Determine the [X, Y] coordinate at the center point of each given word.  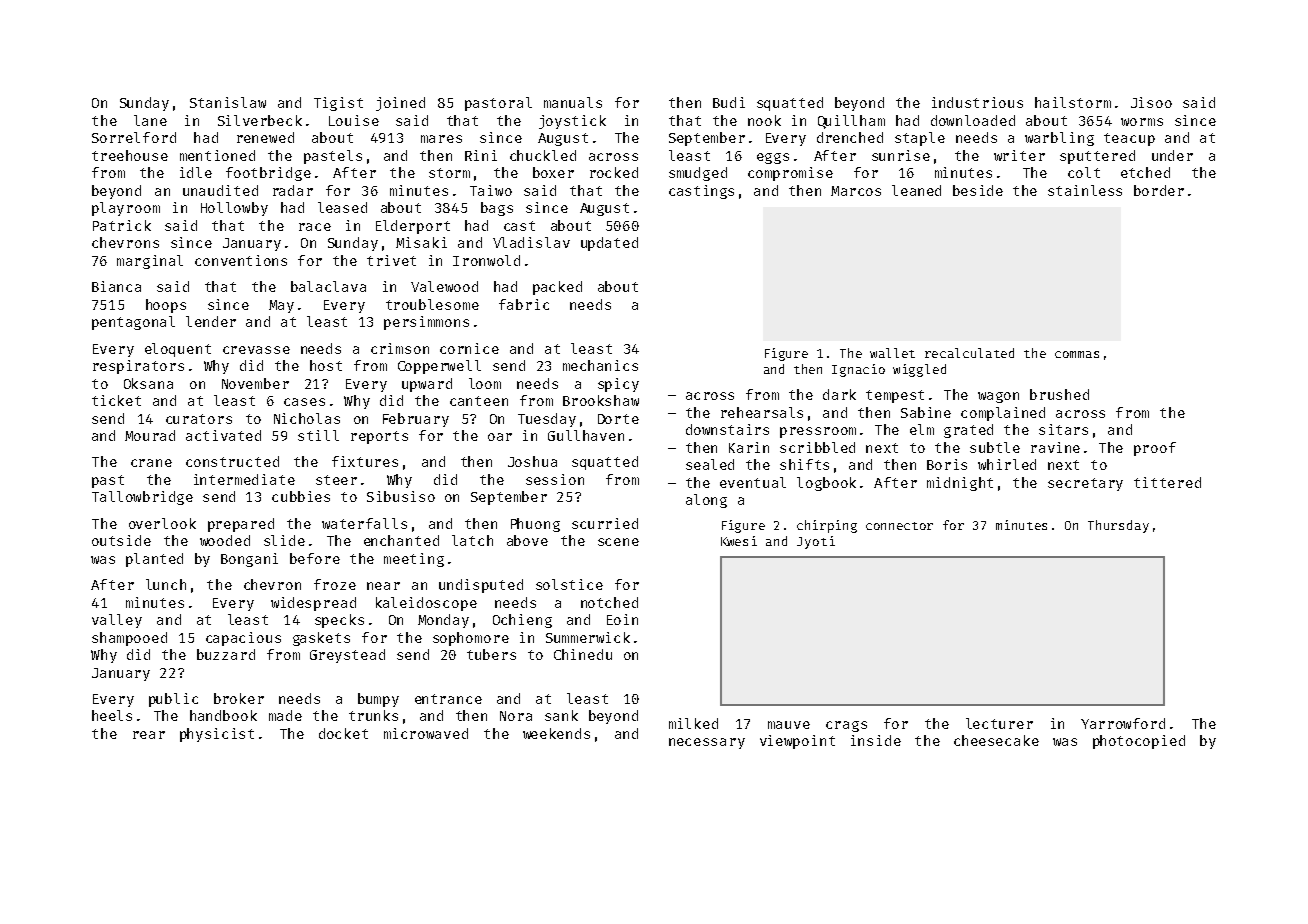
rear [149, 735]
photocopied [1139, 742]
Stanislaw [228, 102]
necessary [707, 743]
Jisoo [1151, 102]
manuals [573, 102]
